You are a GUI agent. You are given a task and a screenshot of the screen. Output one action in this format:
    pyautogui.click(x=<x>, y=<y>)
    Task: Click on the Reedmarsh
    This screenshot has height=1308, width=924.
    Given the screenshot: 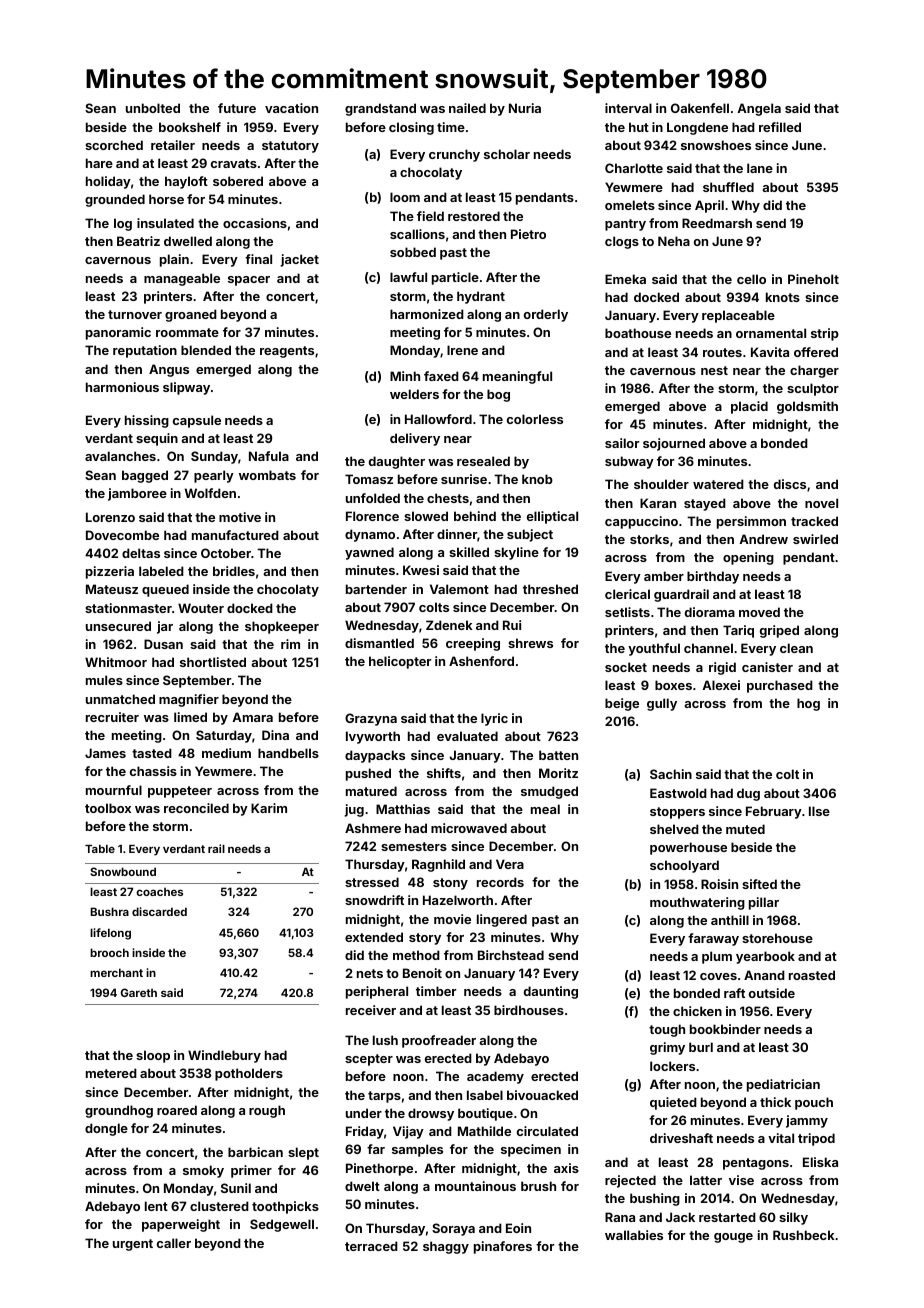 What is the action you would take?
    pyautogui.click(x=717, y=223)
